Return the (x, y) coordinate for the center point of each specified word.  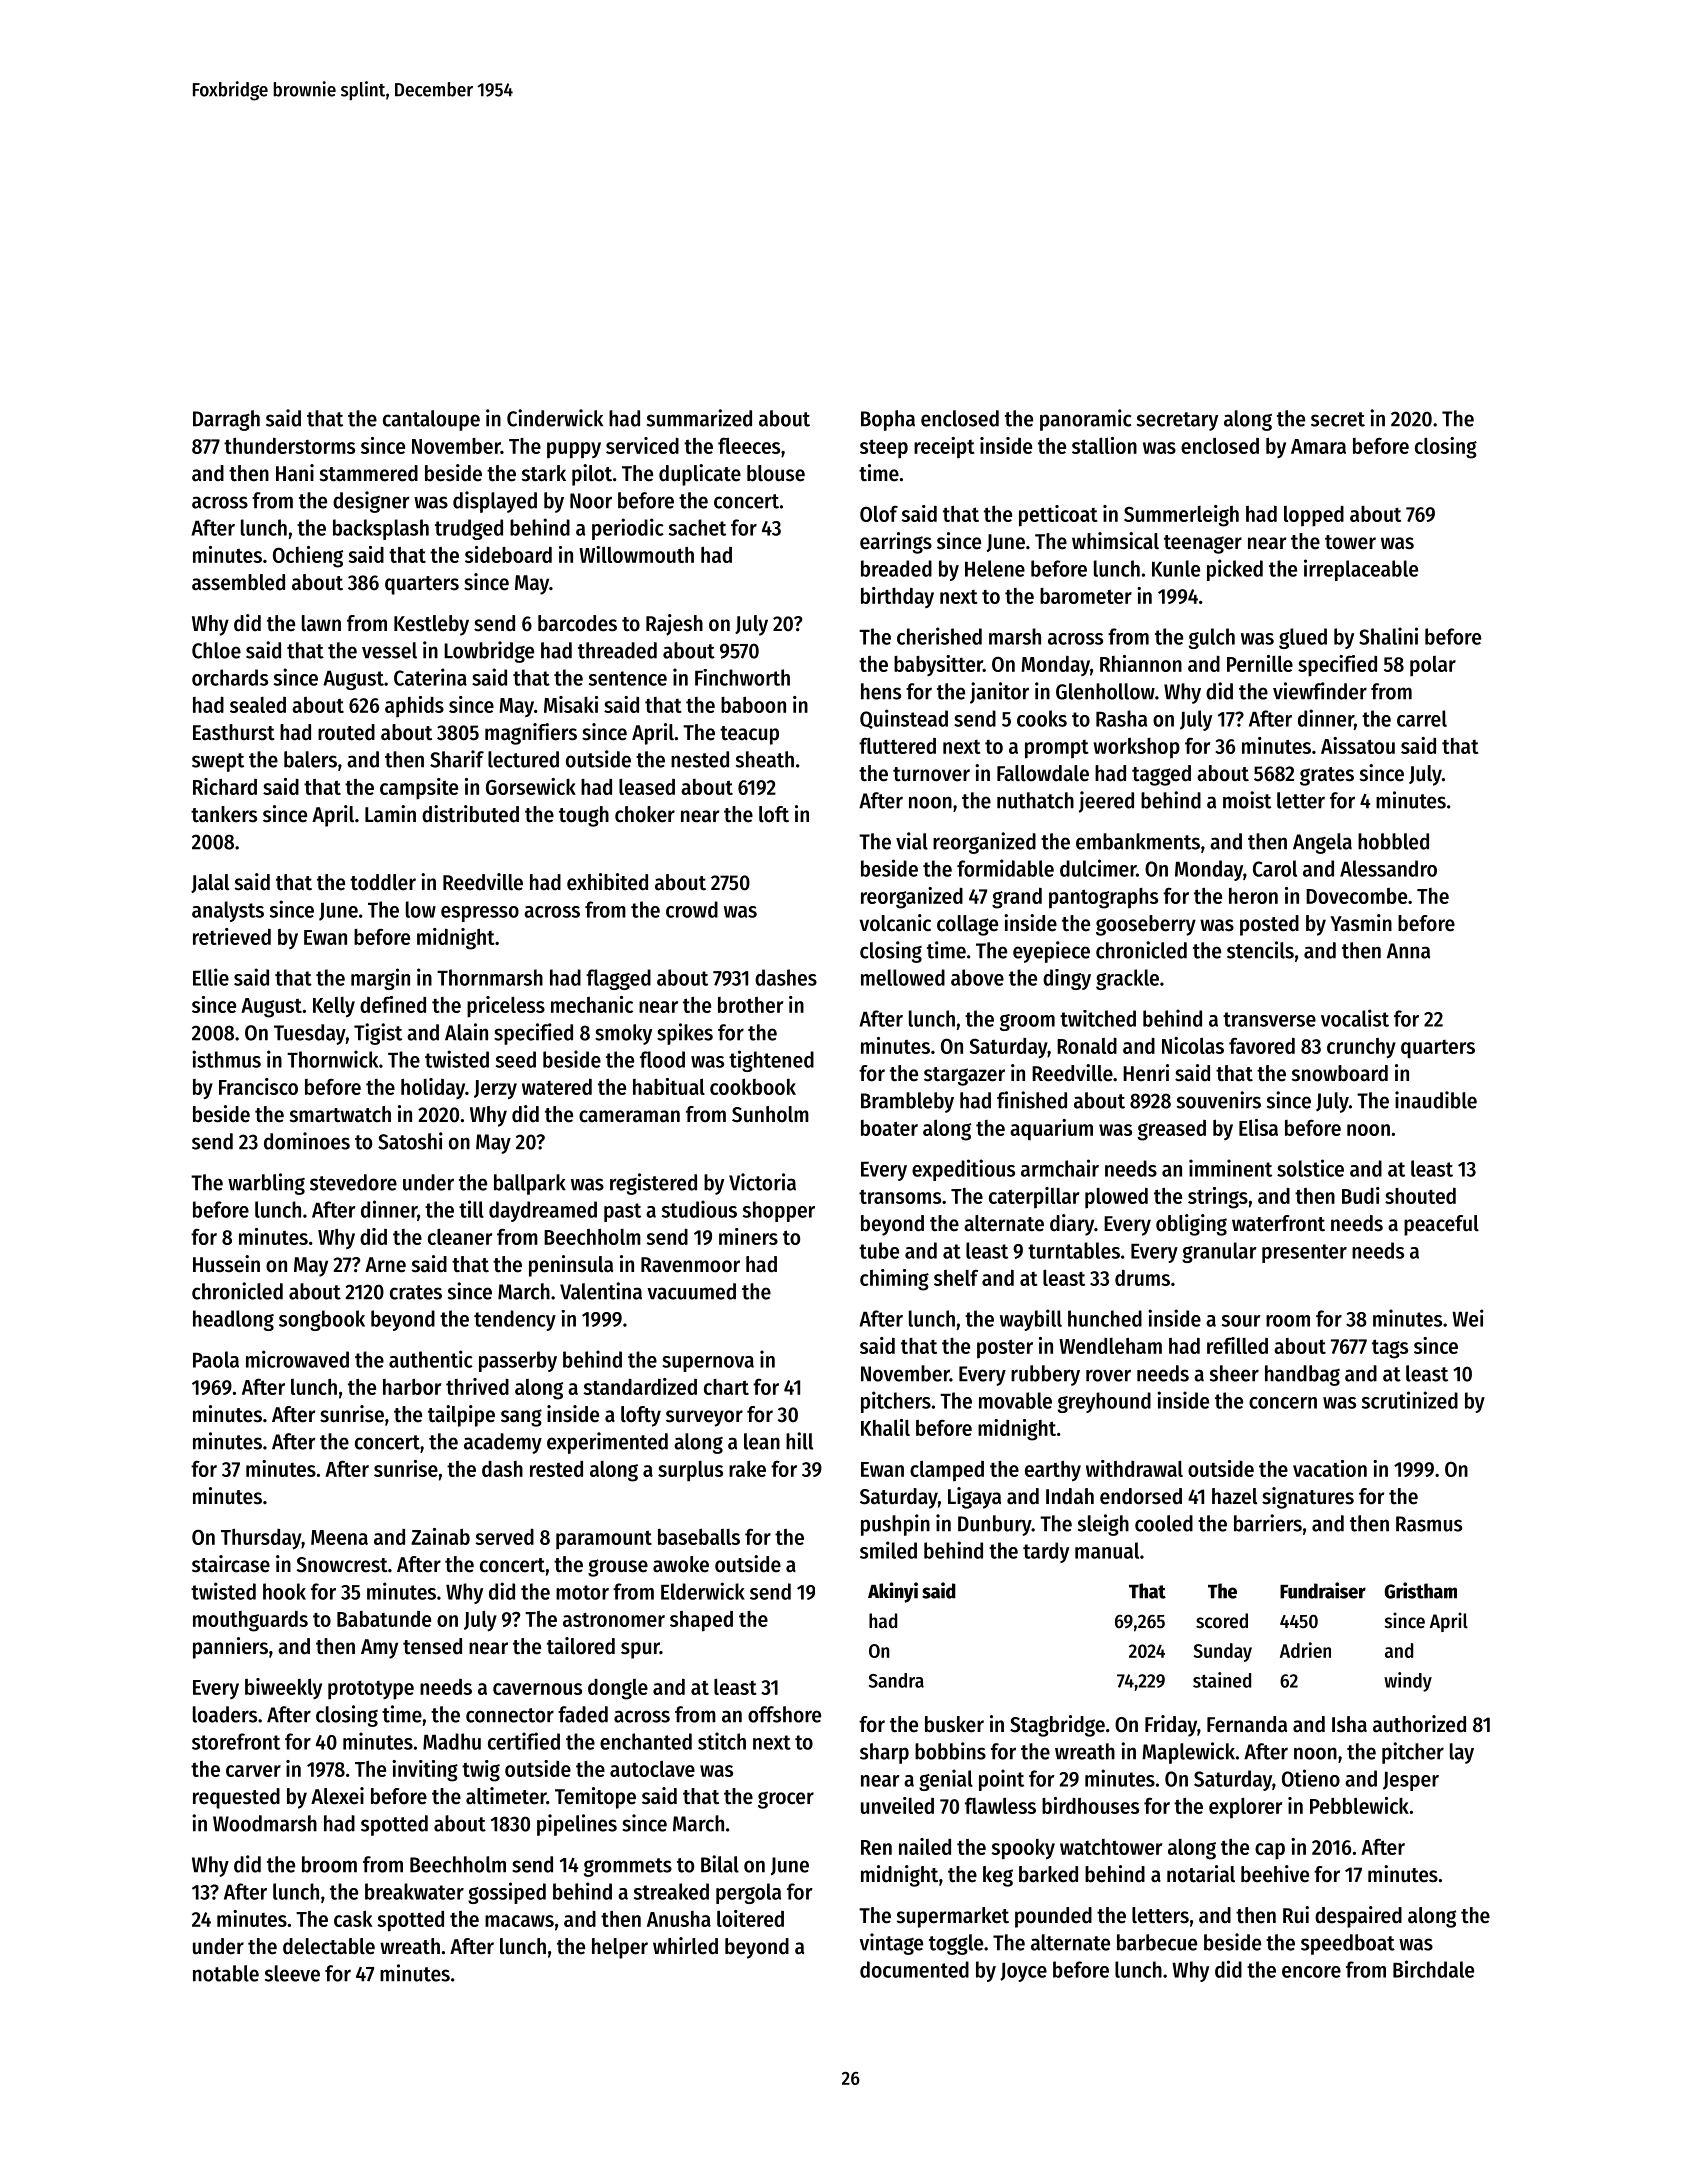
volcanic (895, 923)
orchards (230, 677)
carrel (1422, 718)
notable (226, 1973)
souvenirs (1219, 1100)
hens (881, 691)
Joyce (1023, 1972)
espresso (480, 914)
